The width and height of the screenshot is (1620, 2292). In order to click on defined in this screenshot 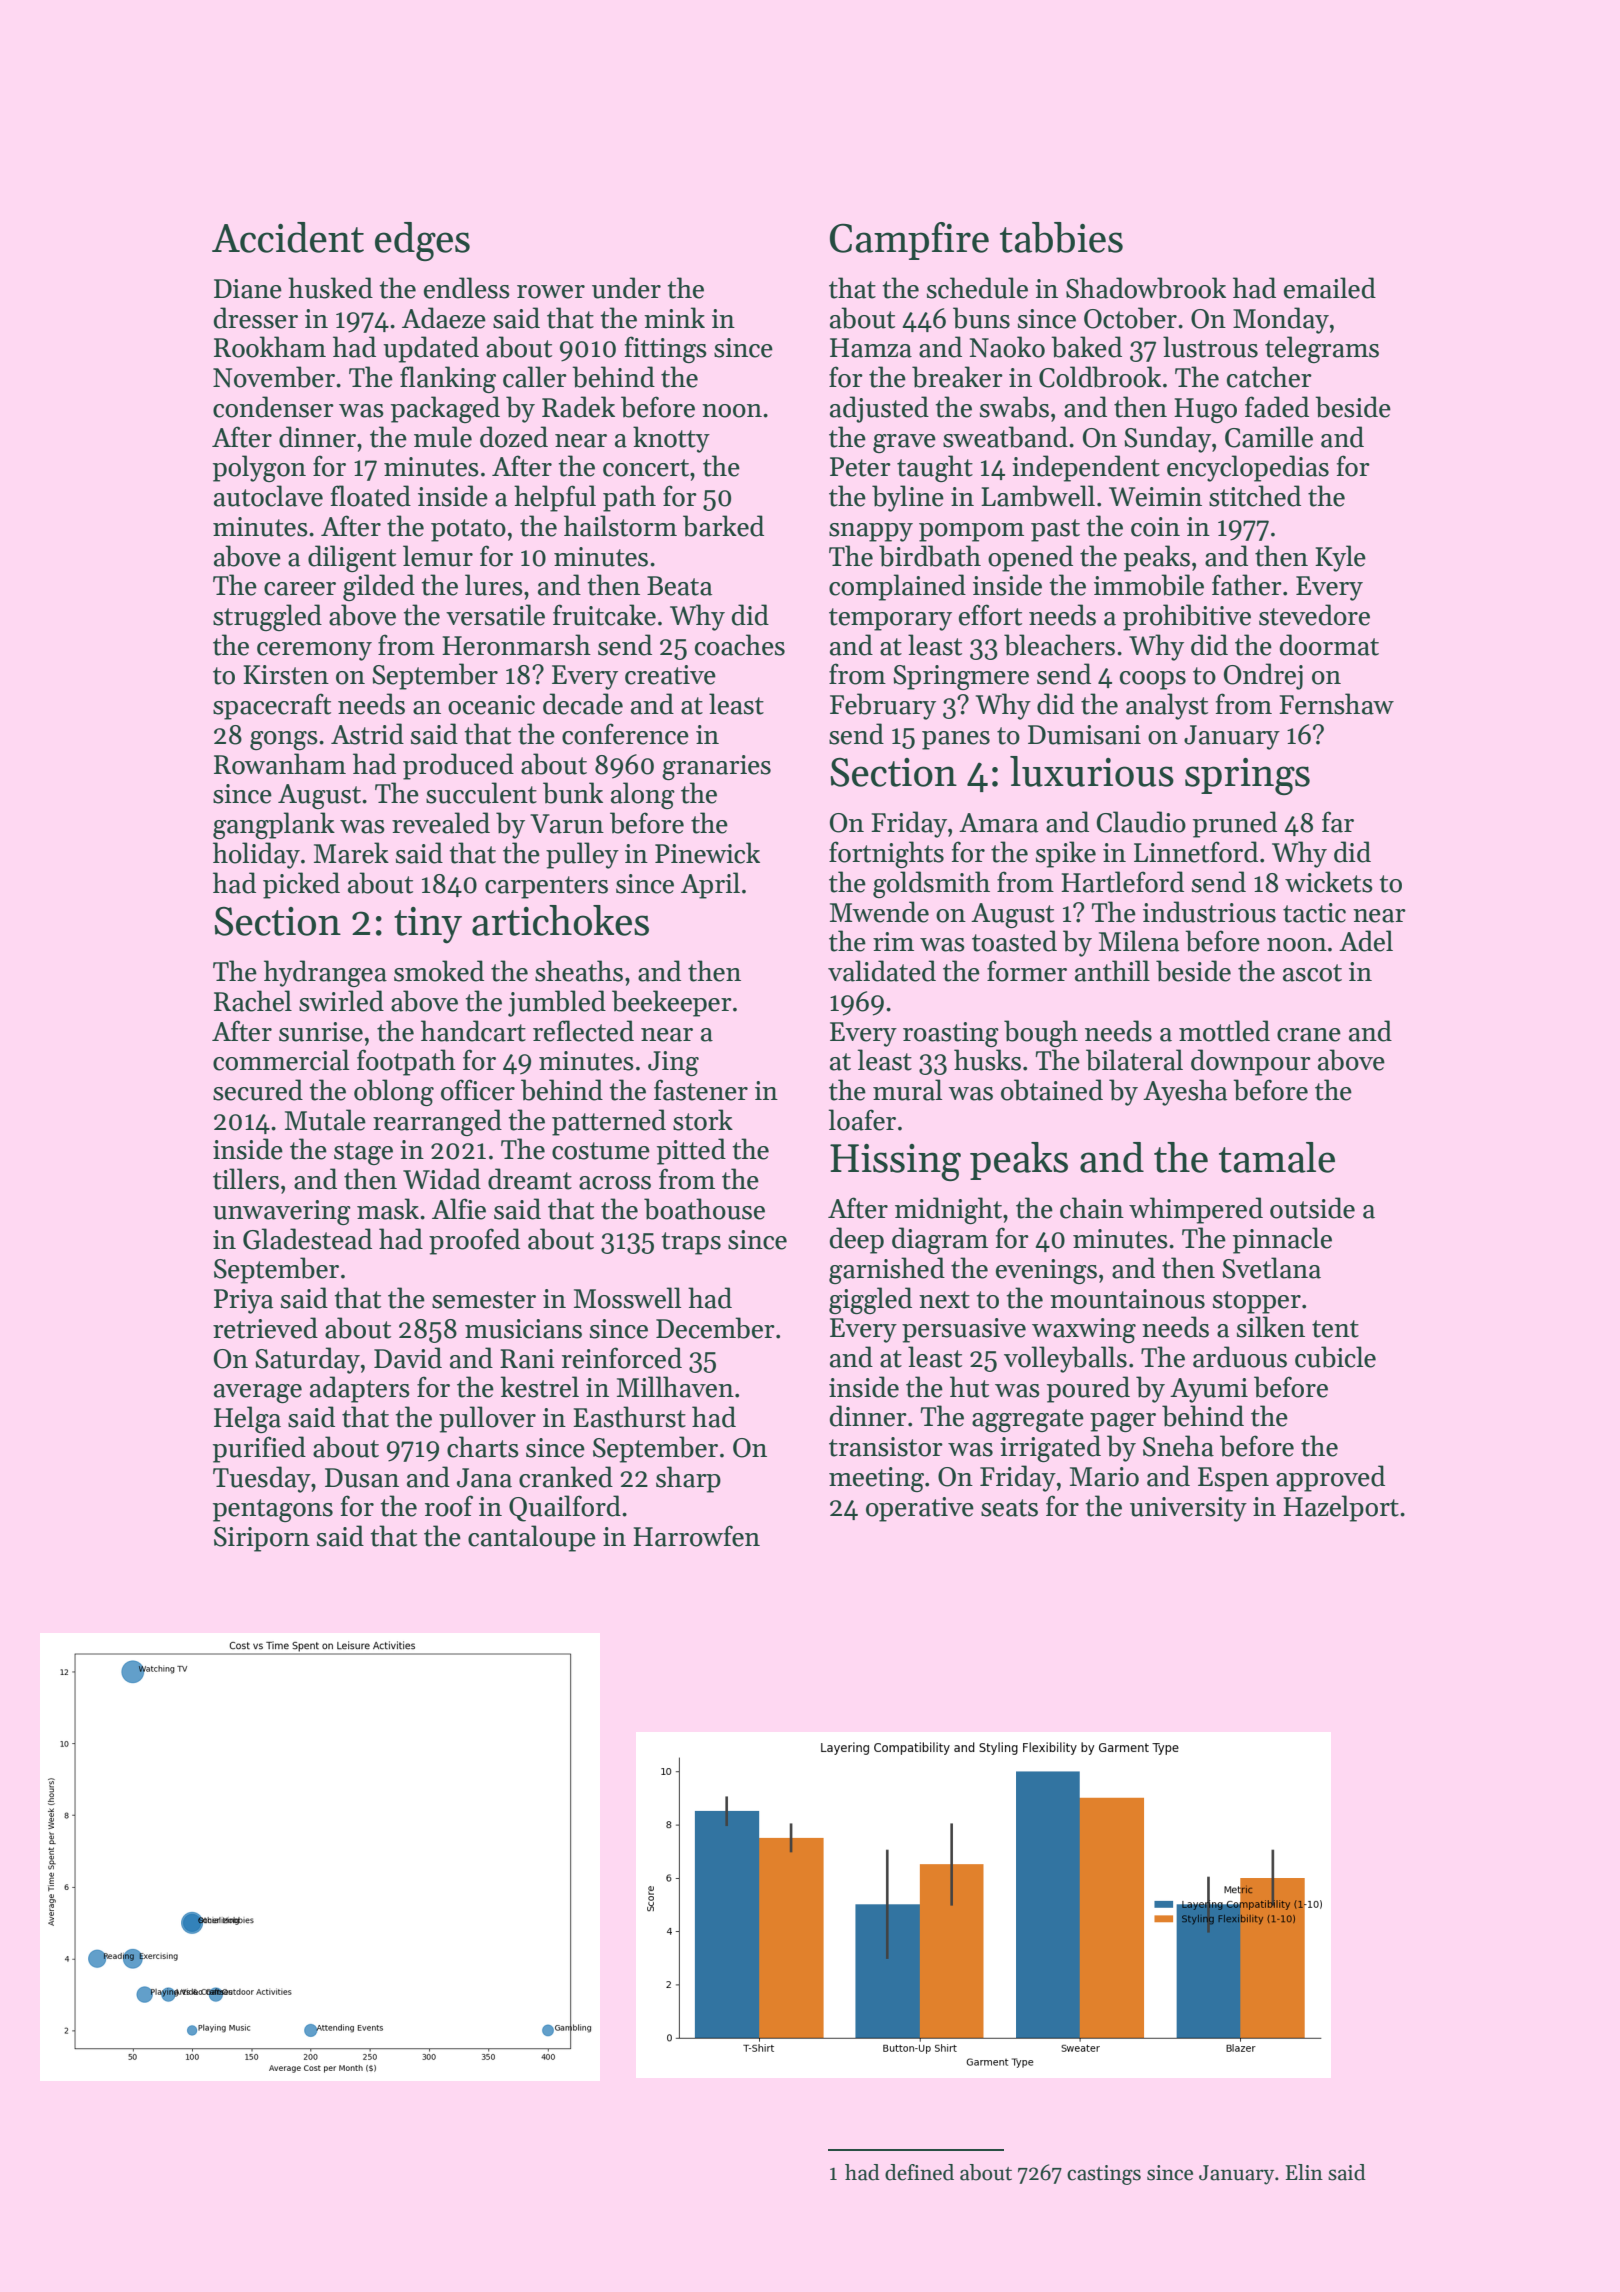, I will do `click(919, 2172)`.
